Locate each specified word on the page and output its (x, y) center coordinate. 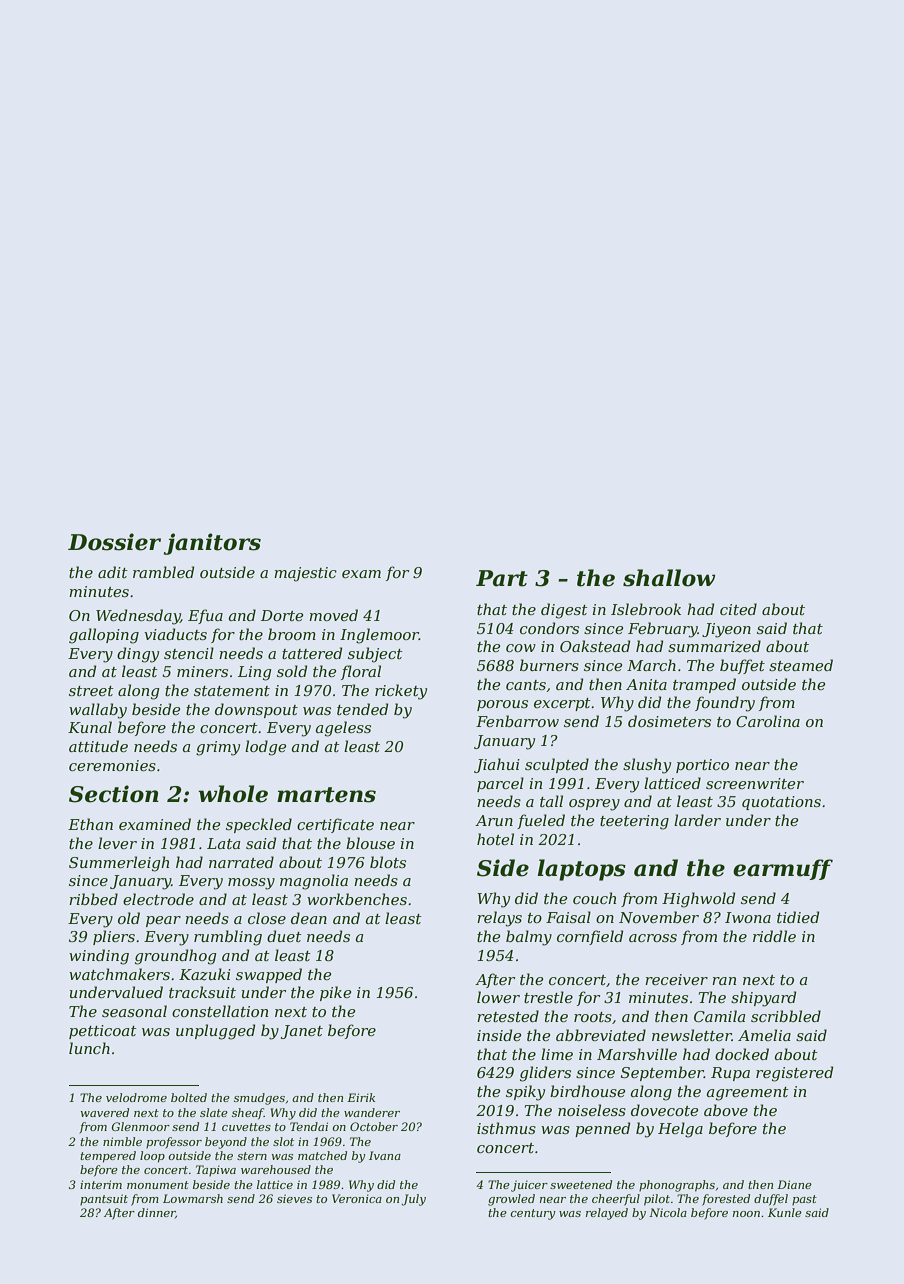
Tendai (309, 1126)
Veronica (357, 1198)
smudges (259, 1099)
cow (521, 648)
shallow (669, 578)
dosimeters (669, 721)
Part (502, 578)
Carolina (768, 721)
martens (326, 795)
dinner (157, 1213)
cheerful (616, 1200)
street (91, 691)
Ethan (90, 824)
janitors (212, 544)
